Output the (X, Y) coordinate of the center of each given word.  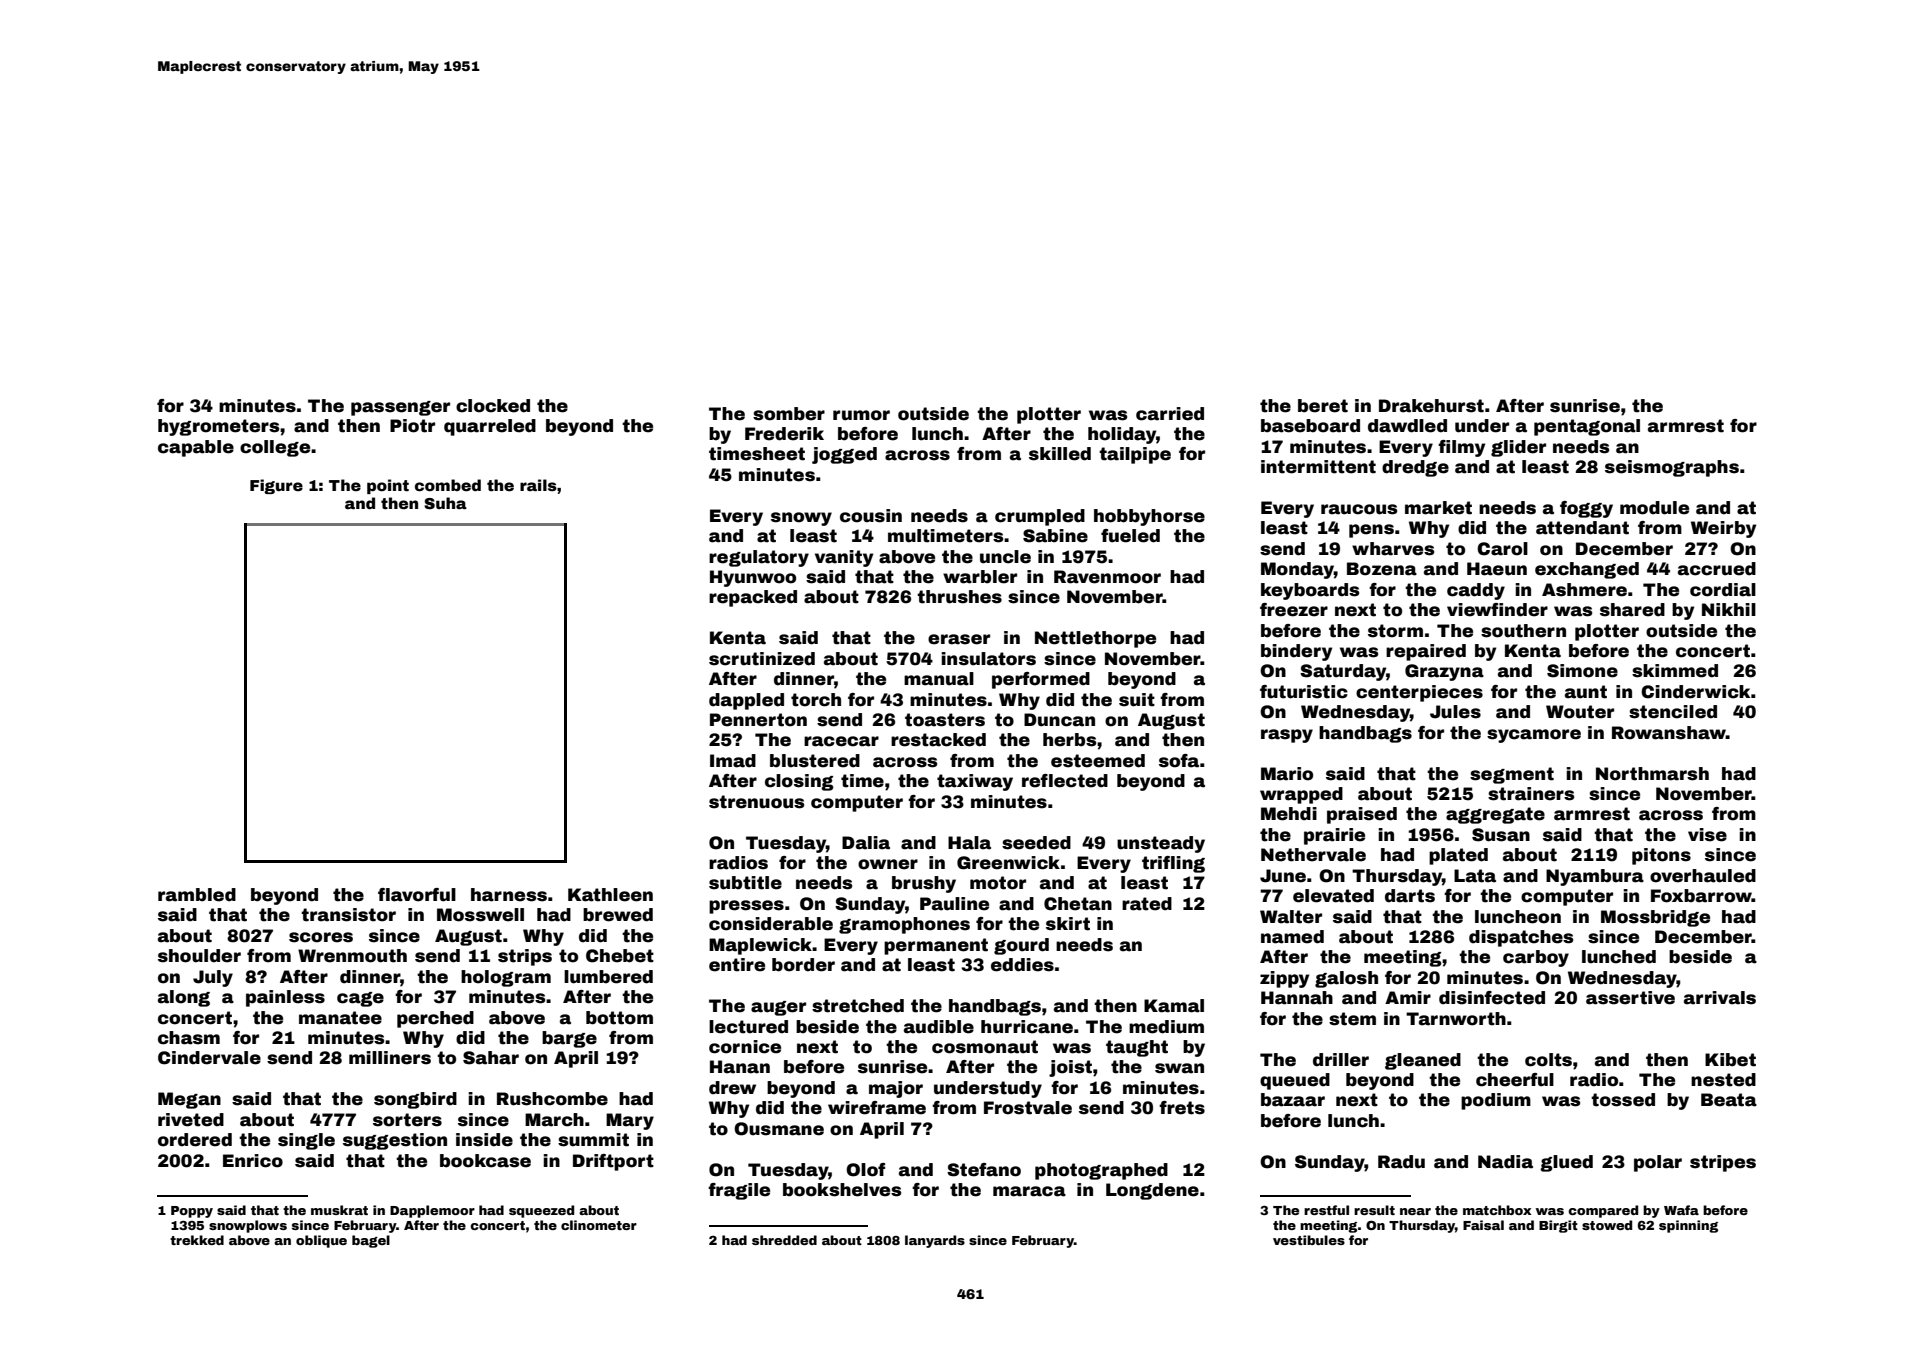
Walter (1291, 917)
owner (888, 864)
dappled (746, 701)
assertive (1630, 998)
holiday (1122, 435)
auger (778, 1008)
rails (538, 485)
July (213, 978)
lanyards (935, 1241)
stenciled (1673, 712)
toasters (945, 720)
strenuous (756, 802)
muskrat (339, 1210)
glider (1518, 448)
